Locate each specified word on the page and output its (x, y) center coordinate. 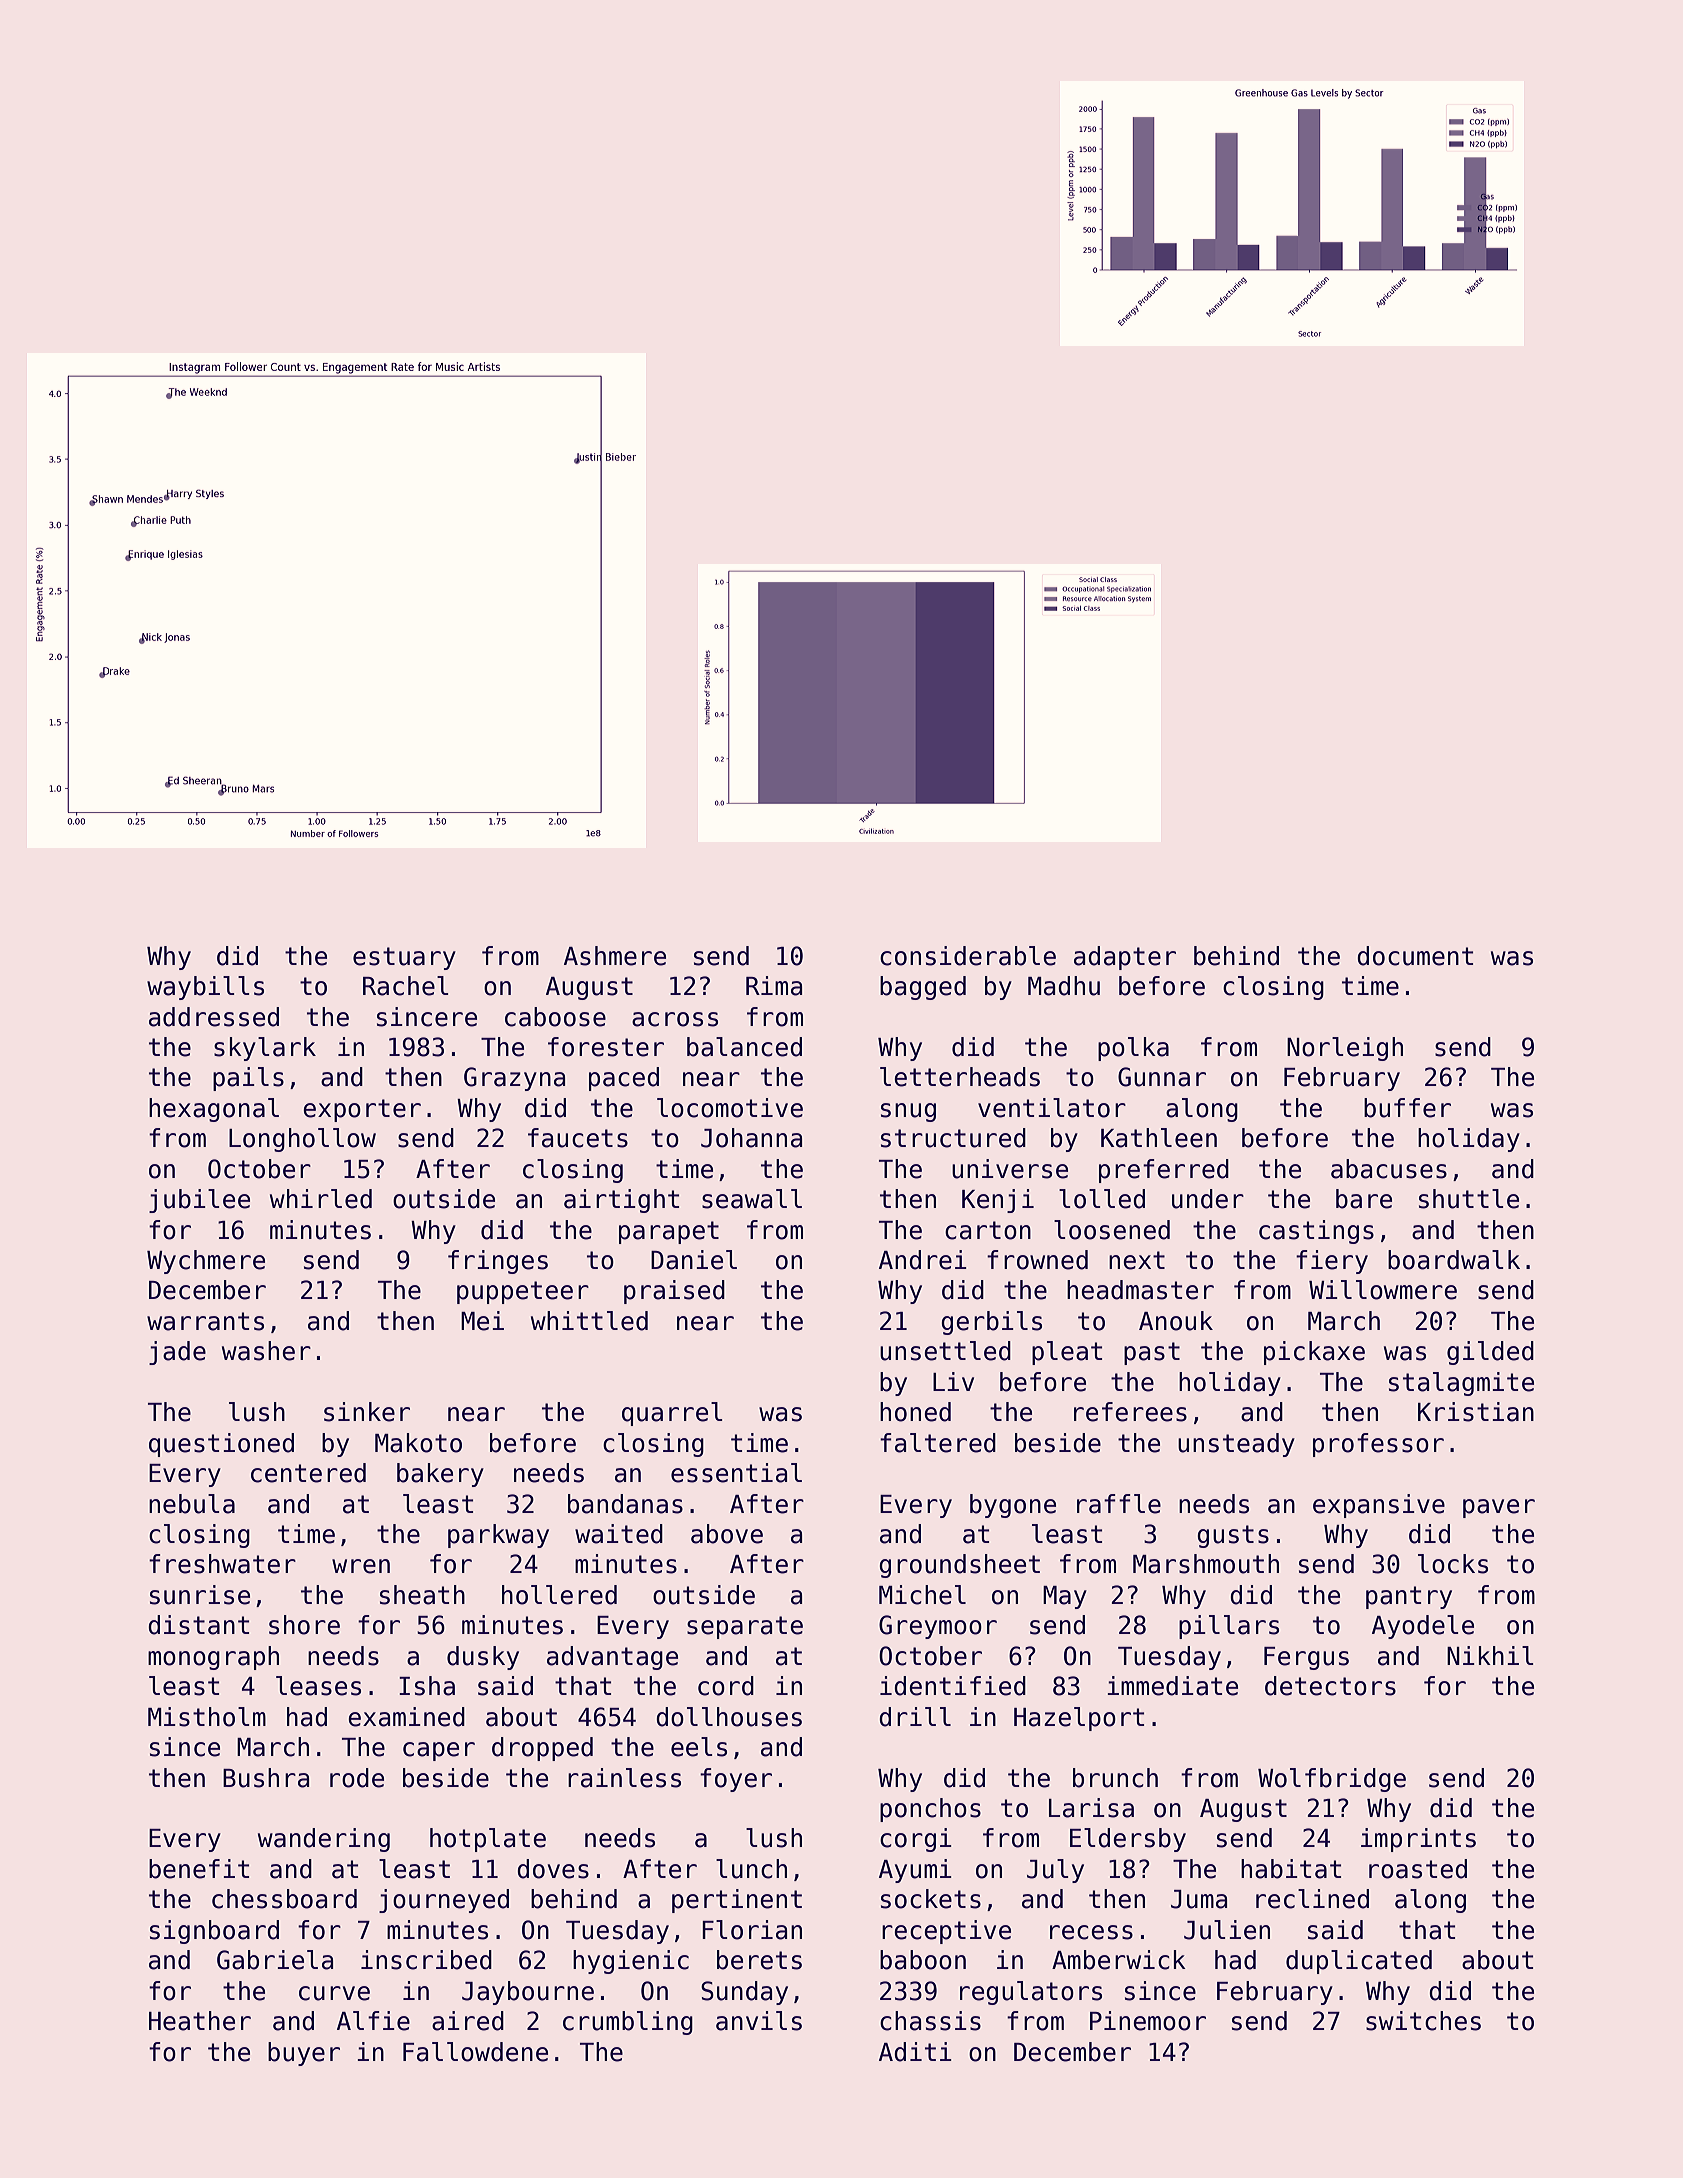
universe (1010, 1169)
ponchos (930, 1810)
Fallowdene (475, 2052)
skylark (265, 1049)
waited (619, 1534)
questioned (221, 1445)
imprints (1418, 1840)
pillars (1229, 1627)
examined (406, 1717)
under (1208, 1199)
